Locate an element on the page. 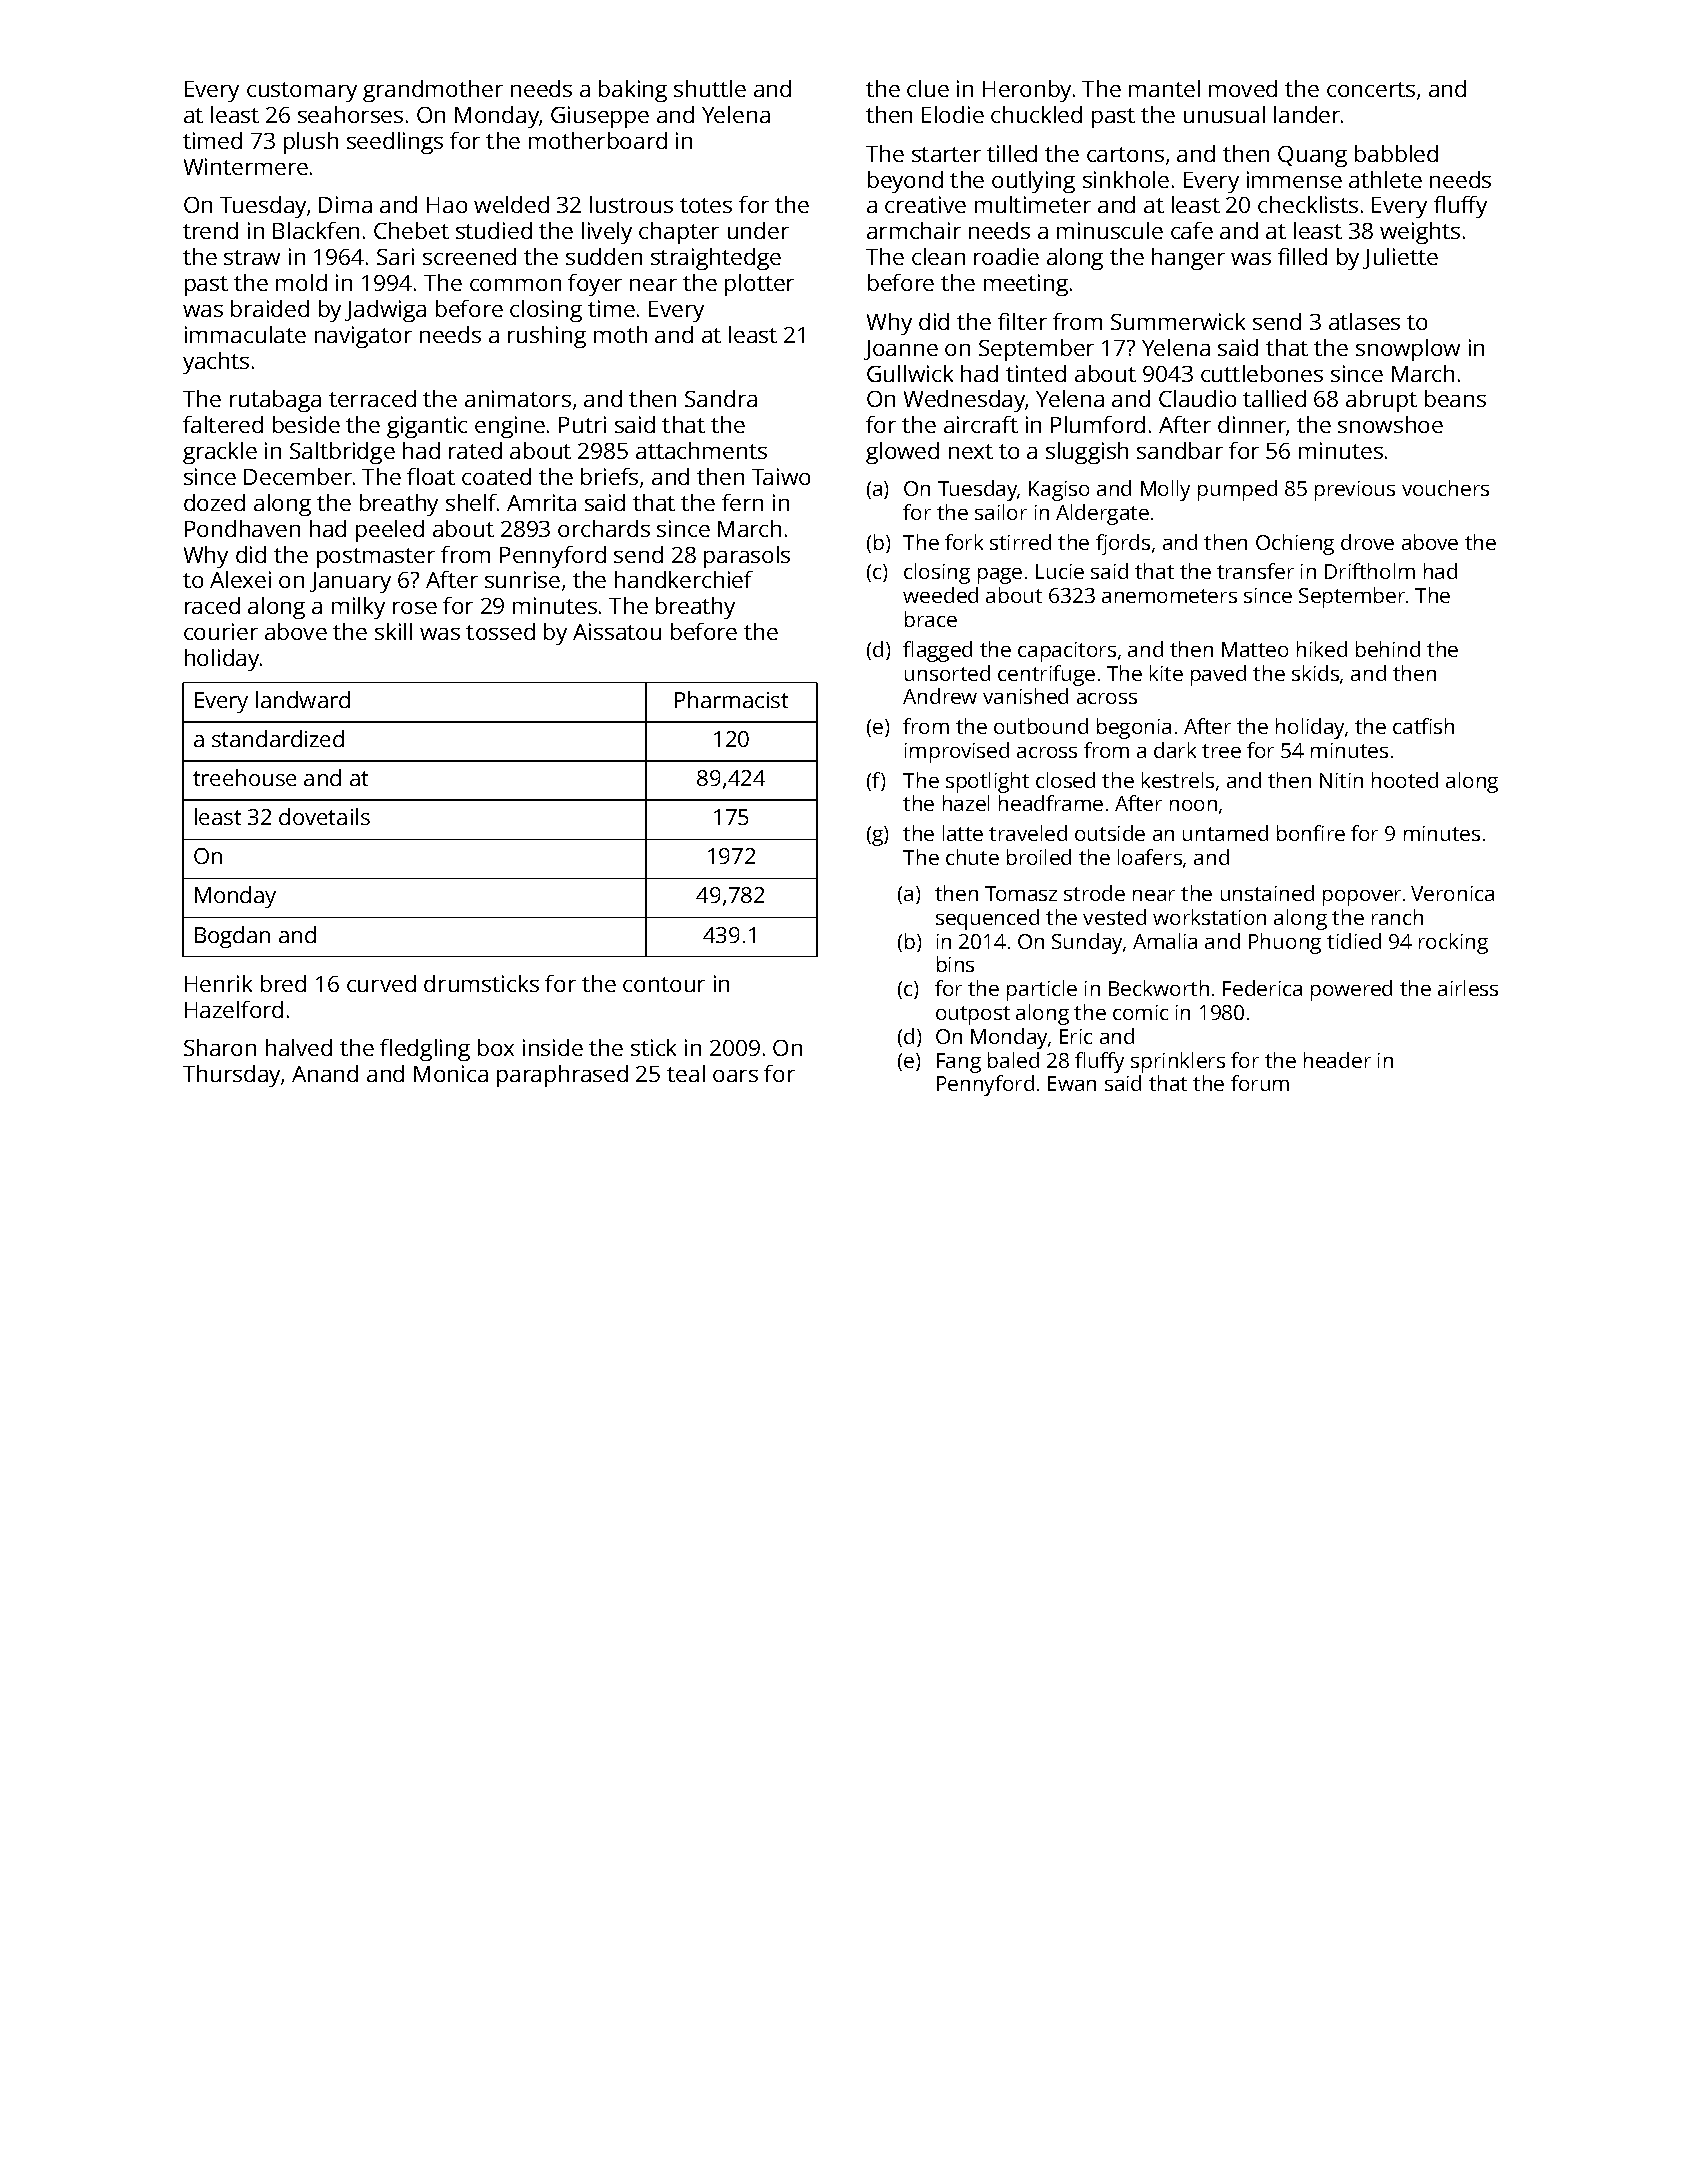 The width and height of the image is (1683, 2178). moved is located at coordinates (1243, 88).
